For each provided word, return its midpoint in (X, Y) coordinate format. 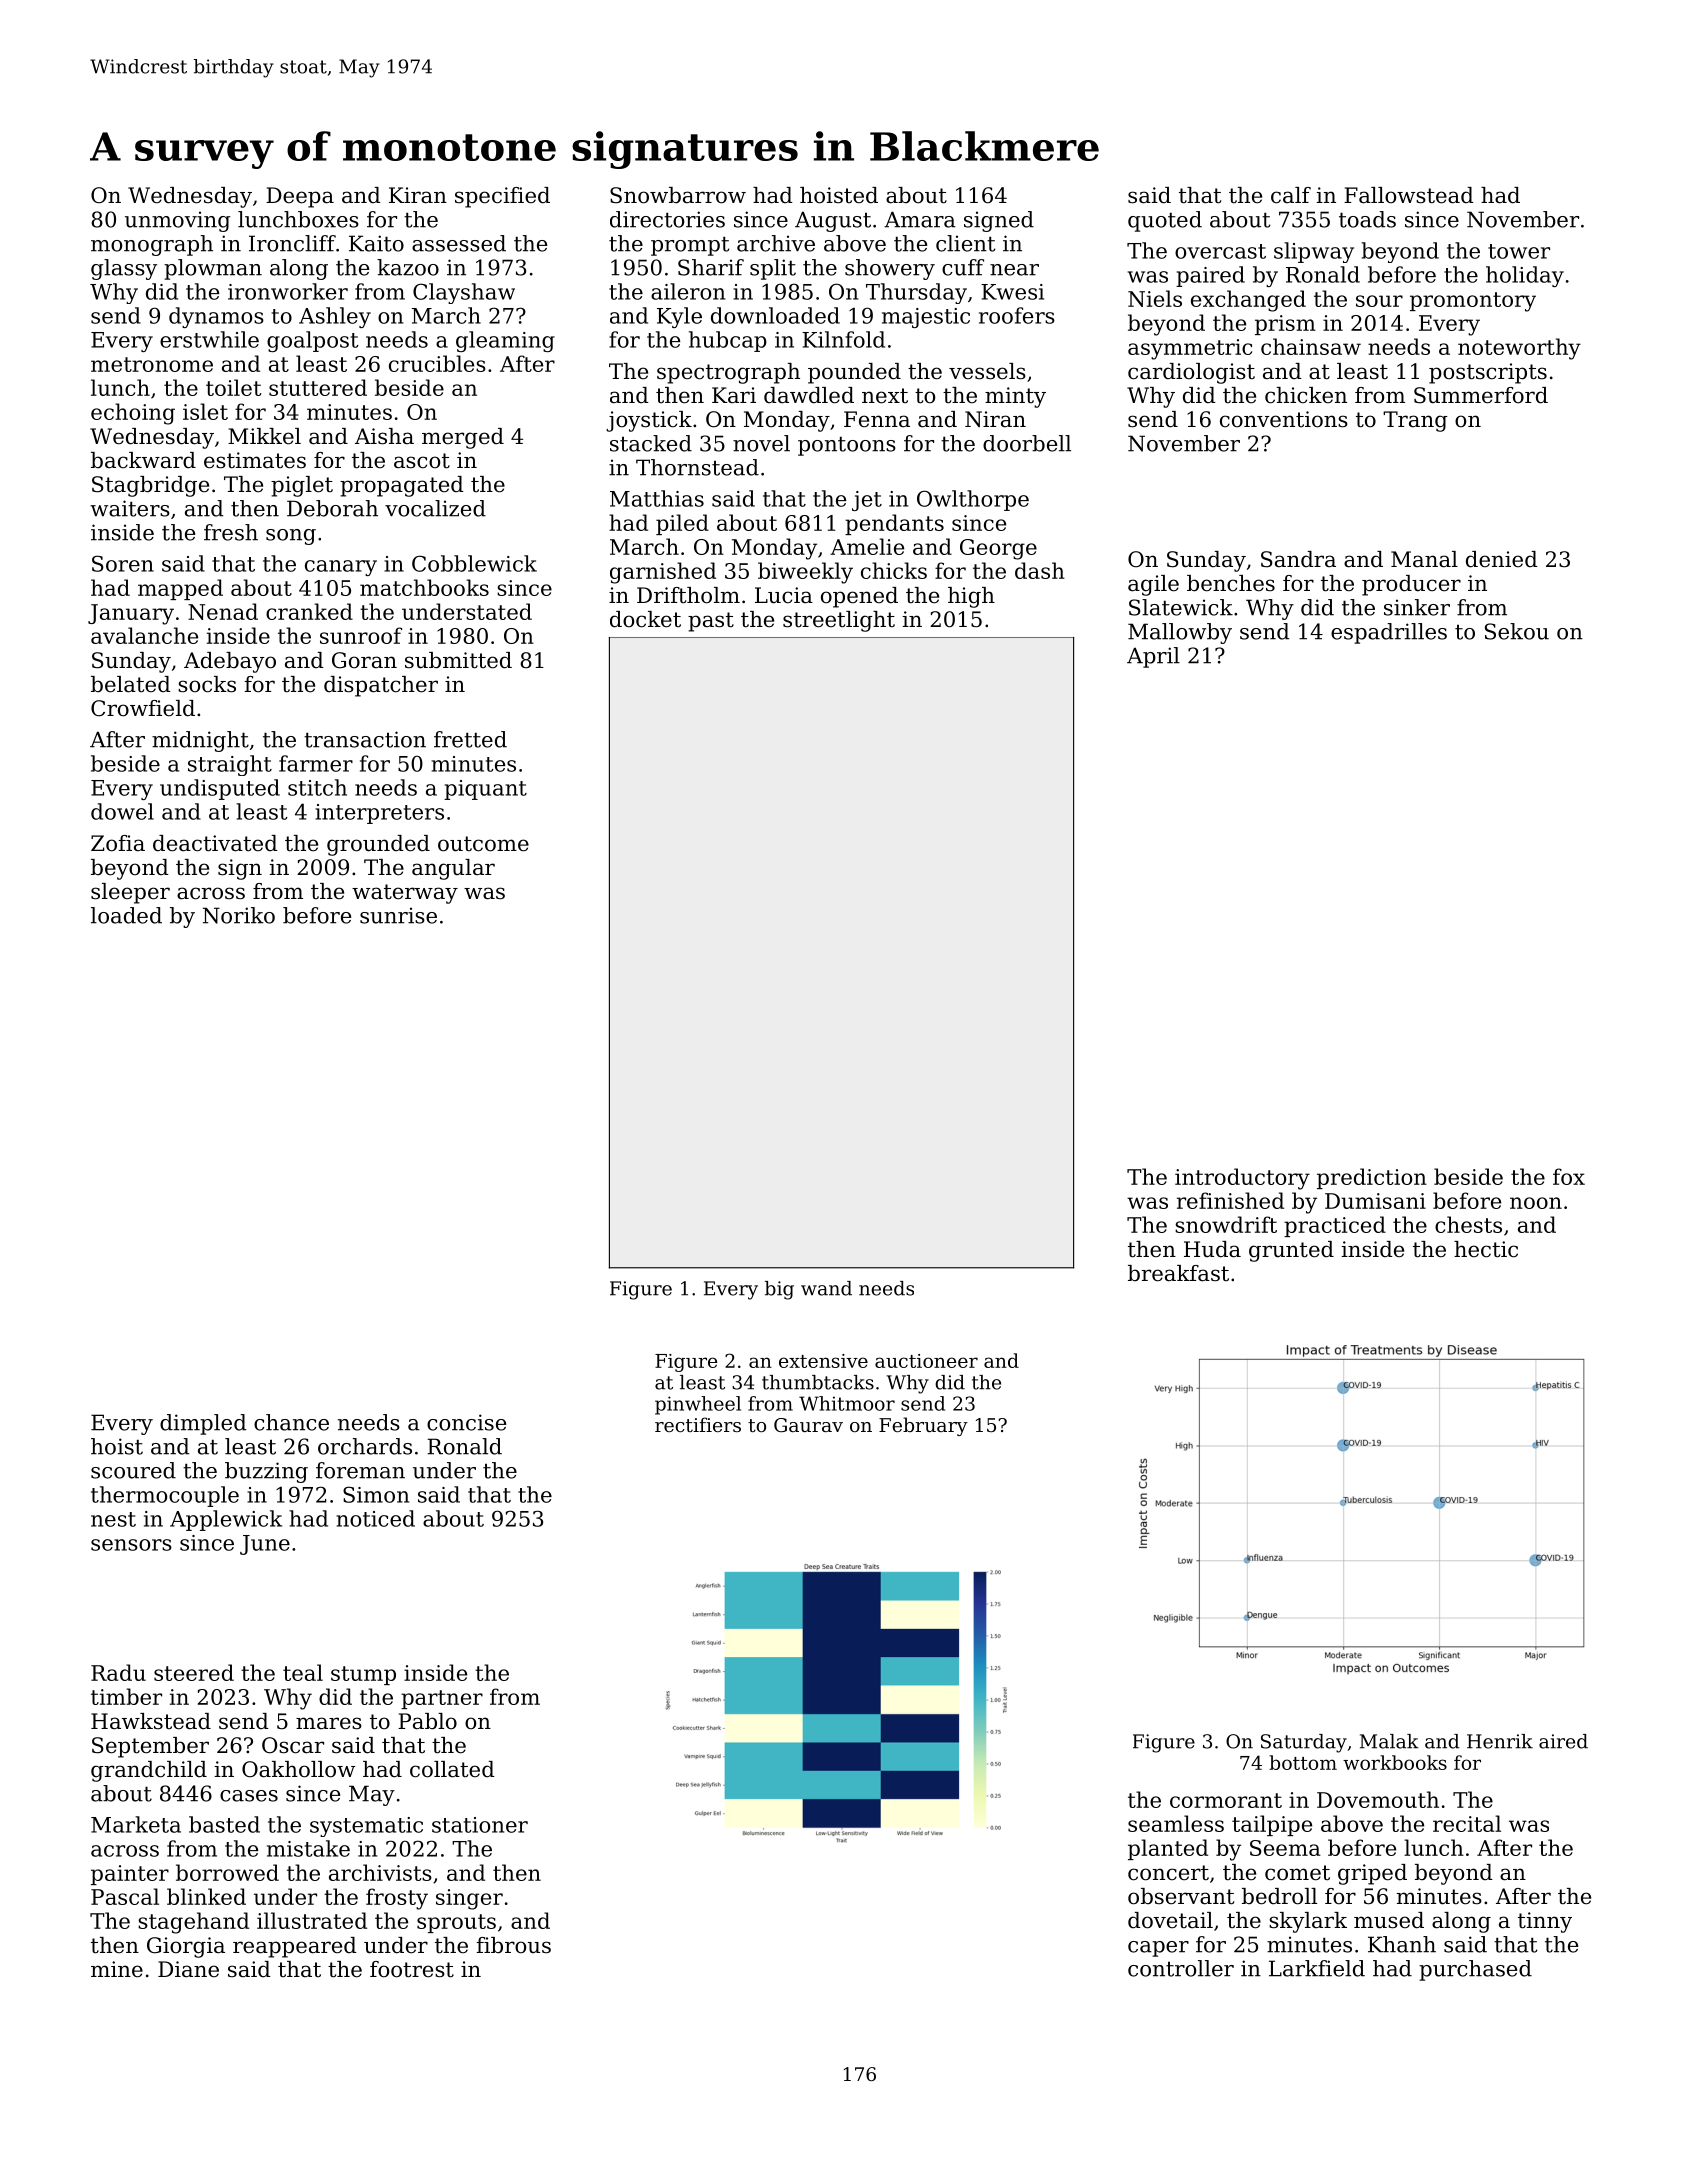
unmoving (177, 221)
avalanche (144, 635)
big (779, 1290)
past (711, 622)
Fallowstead (1409, 195)
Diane (188, 1969)
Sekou (1517, 631)
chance (291, 1422)
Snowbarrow (678, 195)
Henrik (1500, 1741)
